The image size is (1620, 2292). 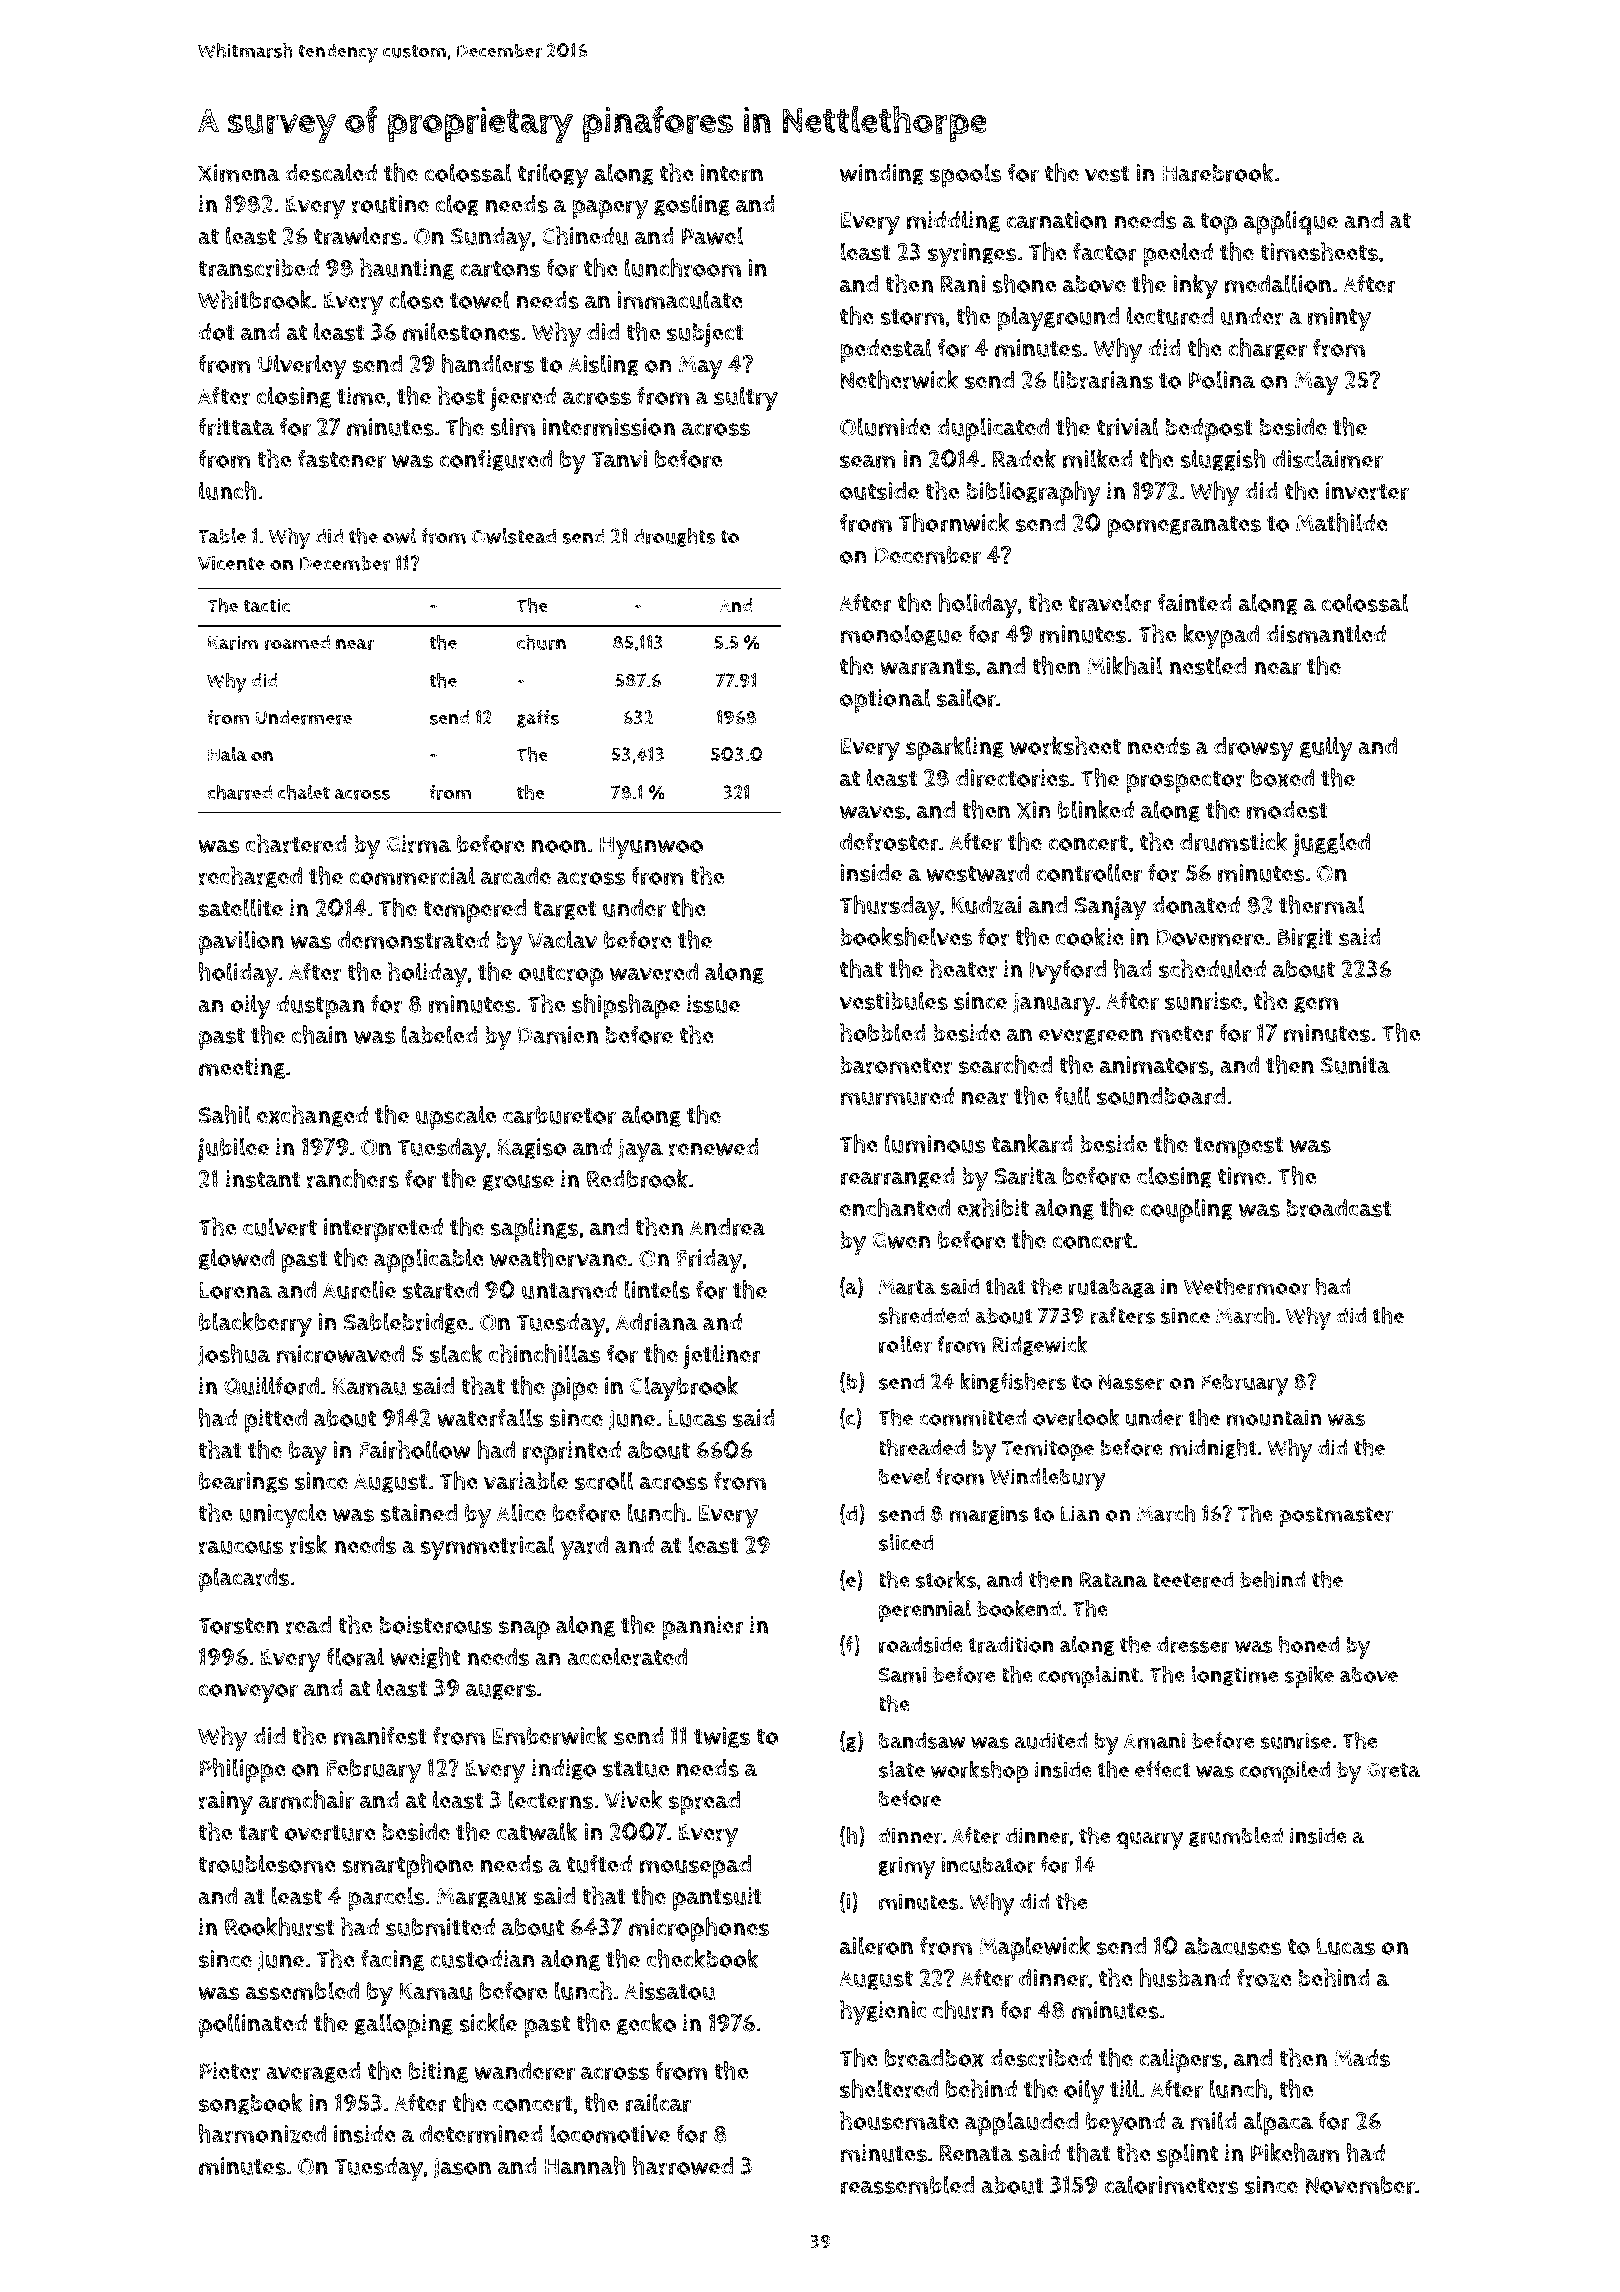 I want to click on November, so click(x=1360, y=2185).
